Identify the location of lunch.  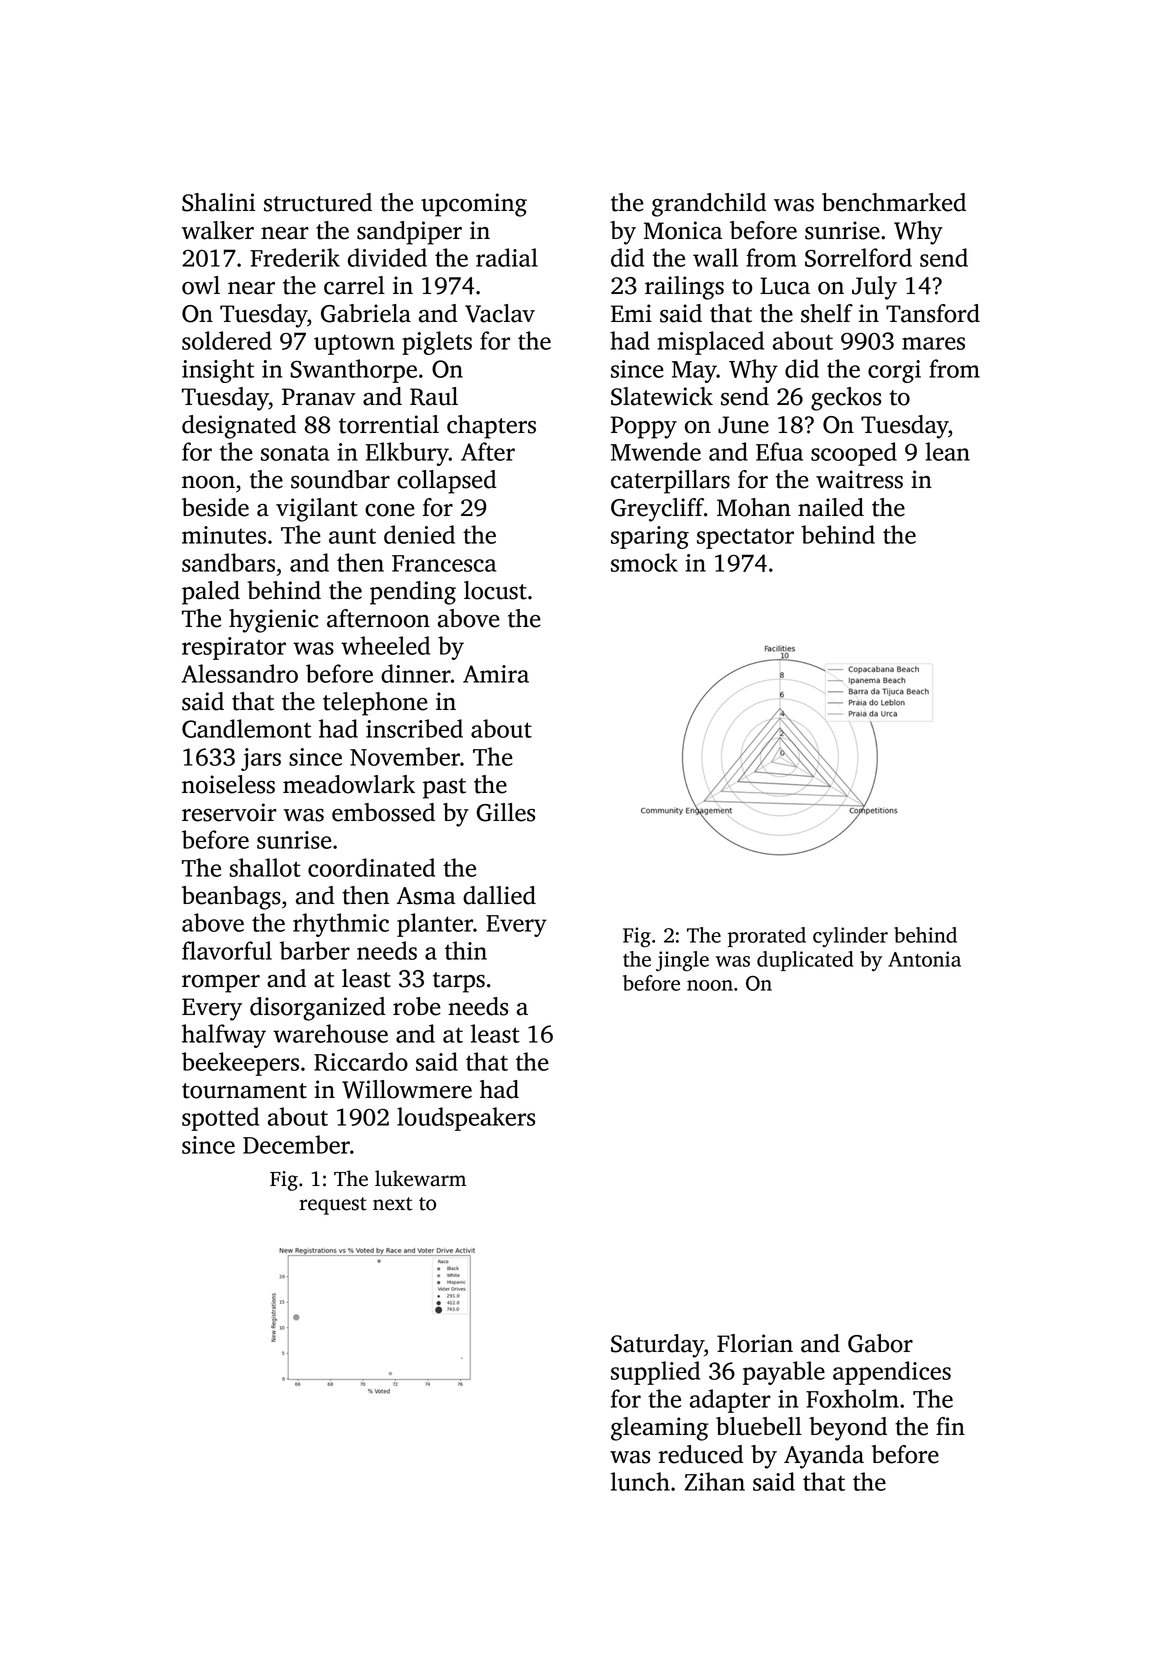
(640, 1481).
